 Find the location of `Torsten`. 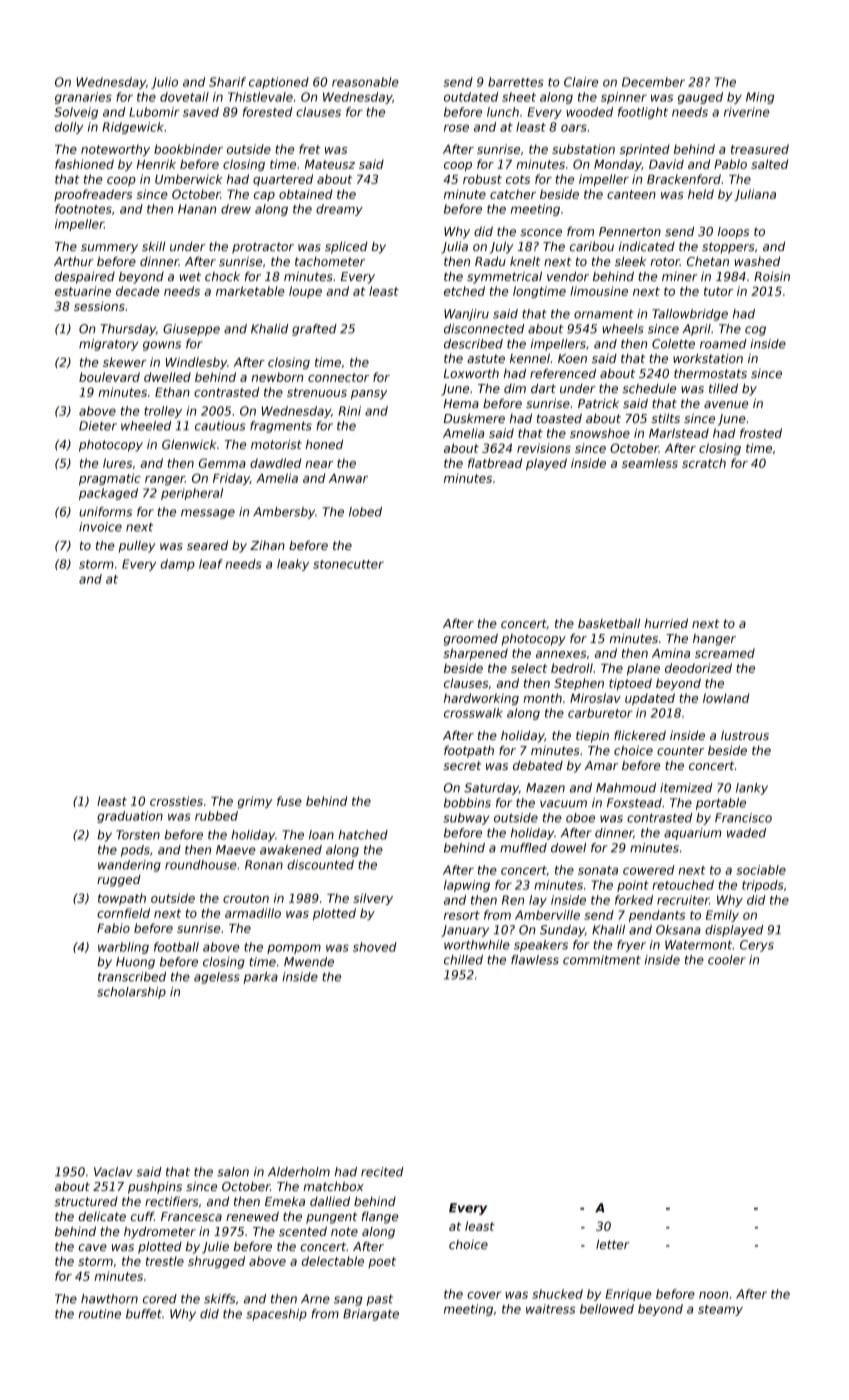

Torsten is located at coordinates (138, 835).
